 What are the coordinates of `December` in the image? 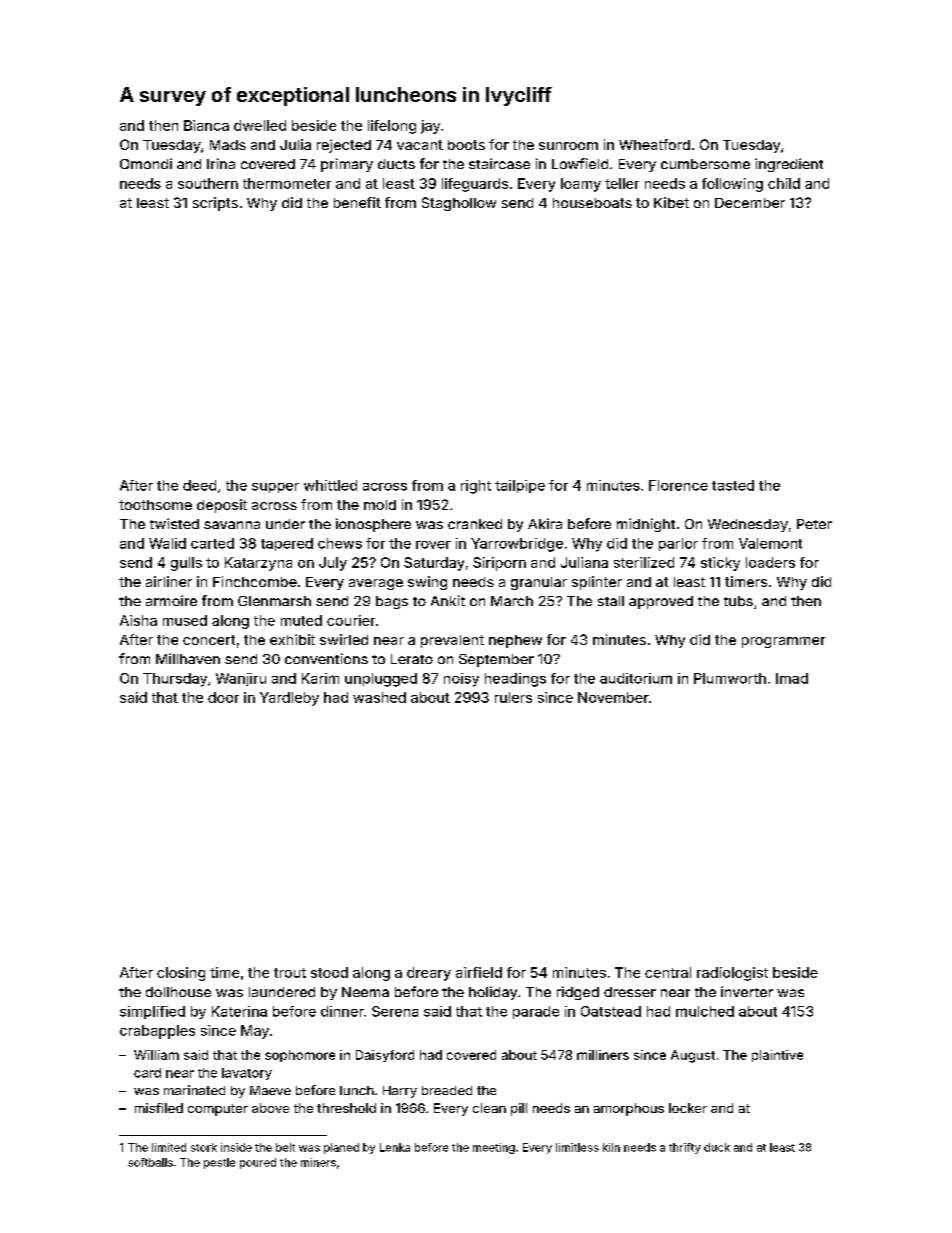 It's located at (750, 203).
